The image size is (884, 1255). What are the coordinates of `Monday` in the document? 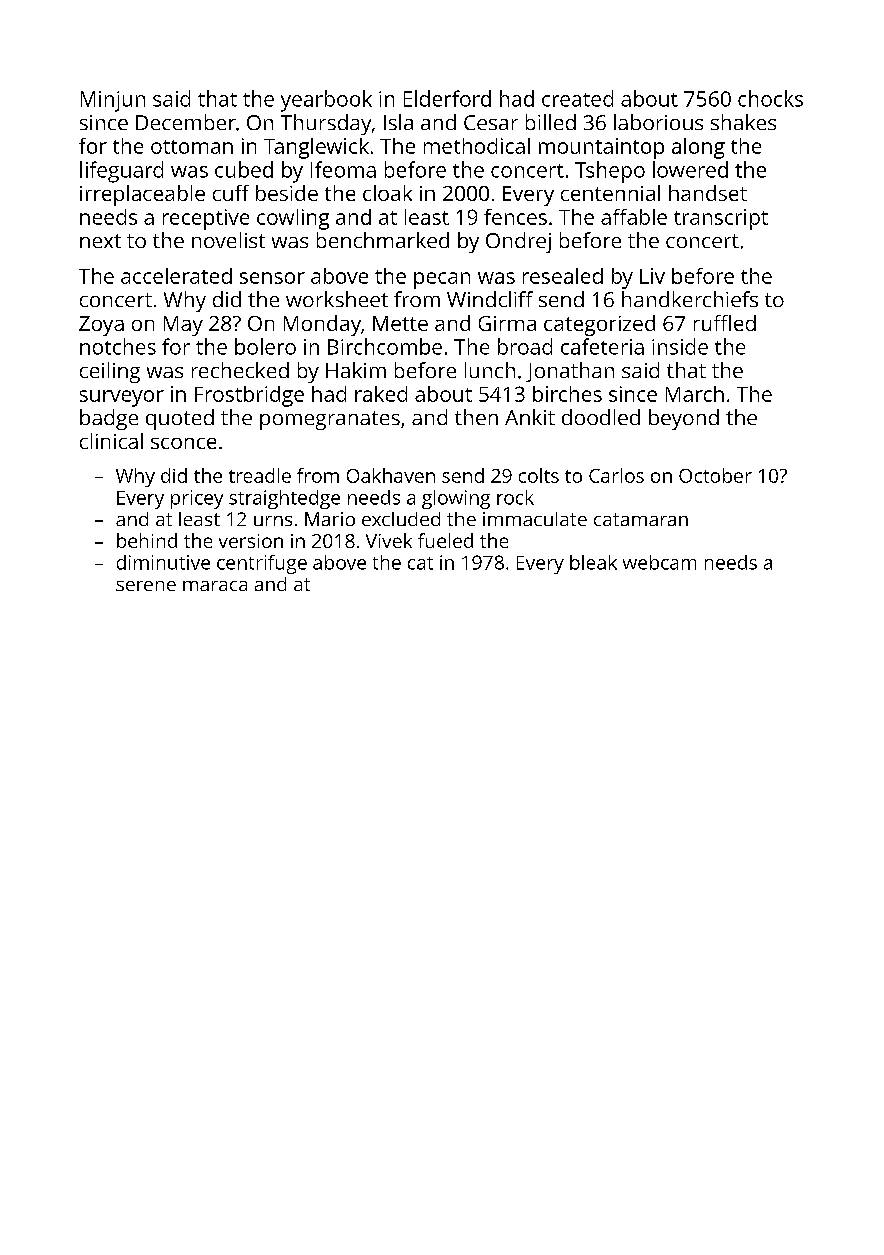 It's located at (322, 325).
